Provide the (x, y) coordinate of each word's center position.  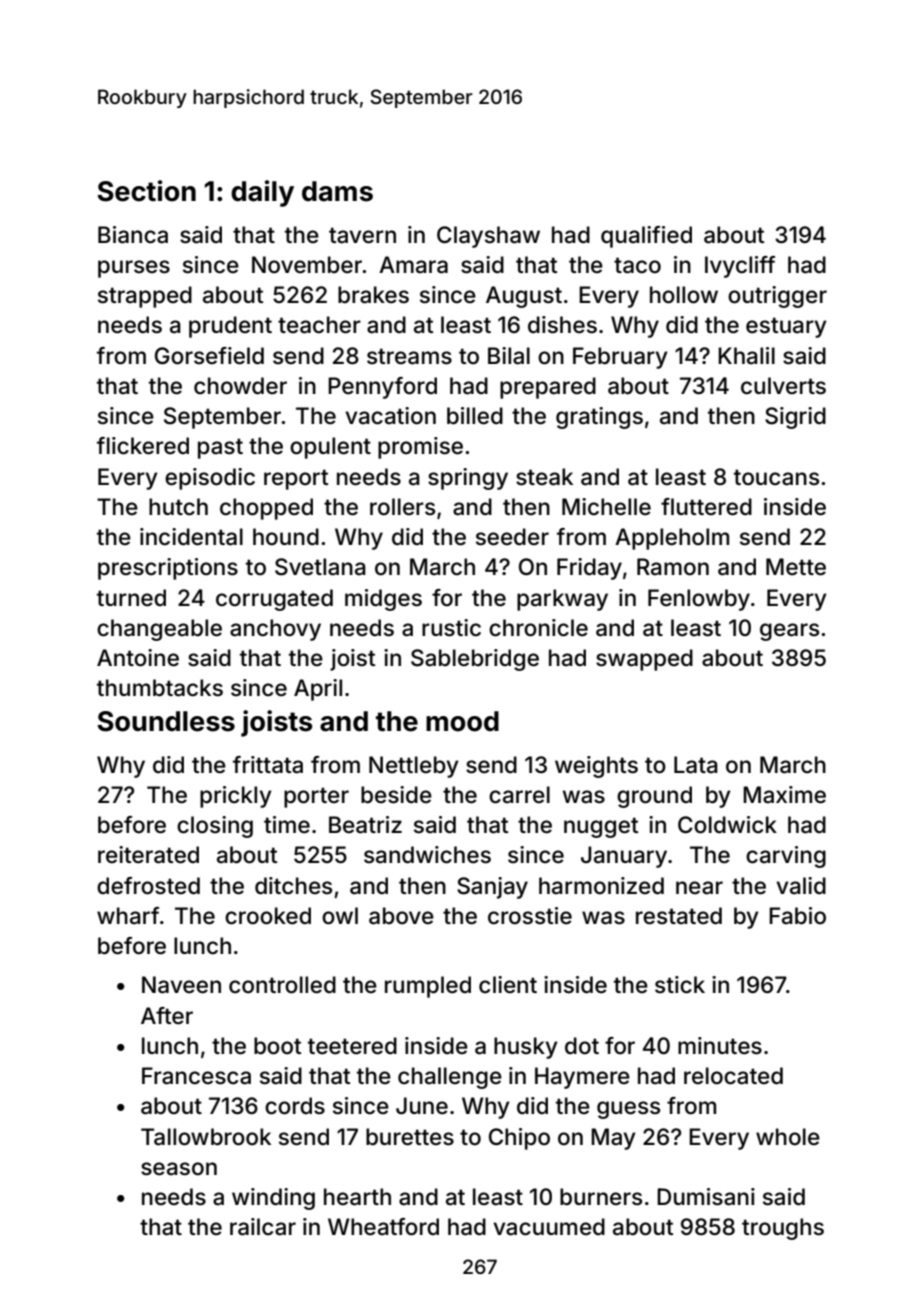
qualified (646, 237)
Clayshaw (488, 237)
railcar (263, 1227)
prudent (230, 327)
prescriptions (168, 569)
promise (420, 448)
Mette (796, 567)
